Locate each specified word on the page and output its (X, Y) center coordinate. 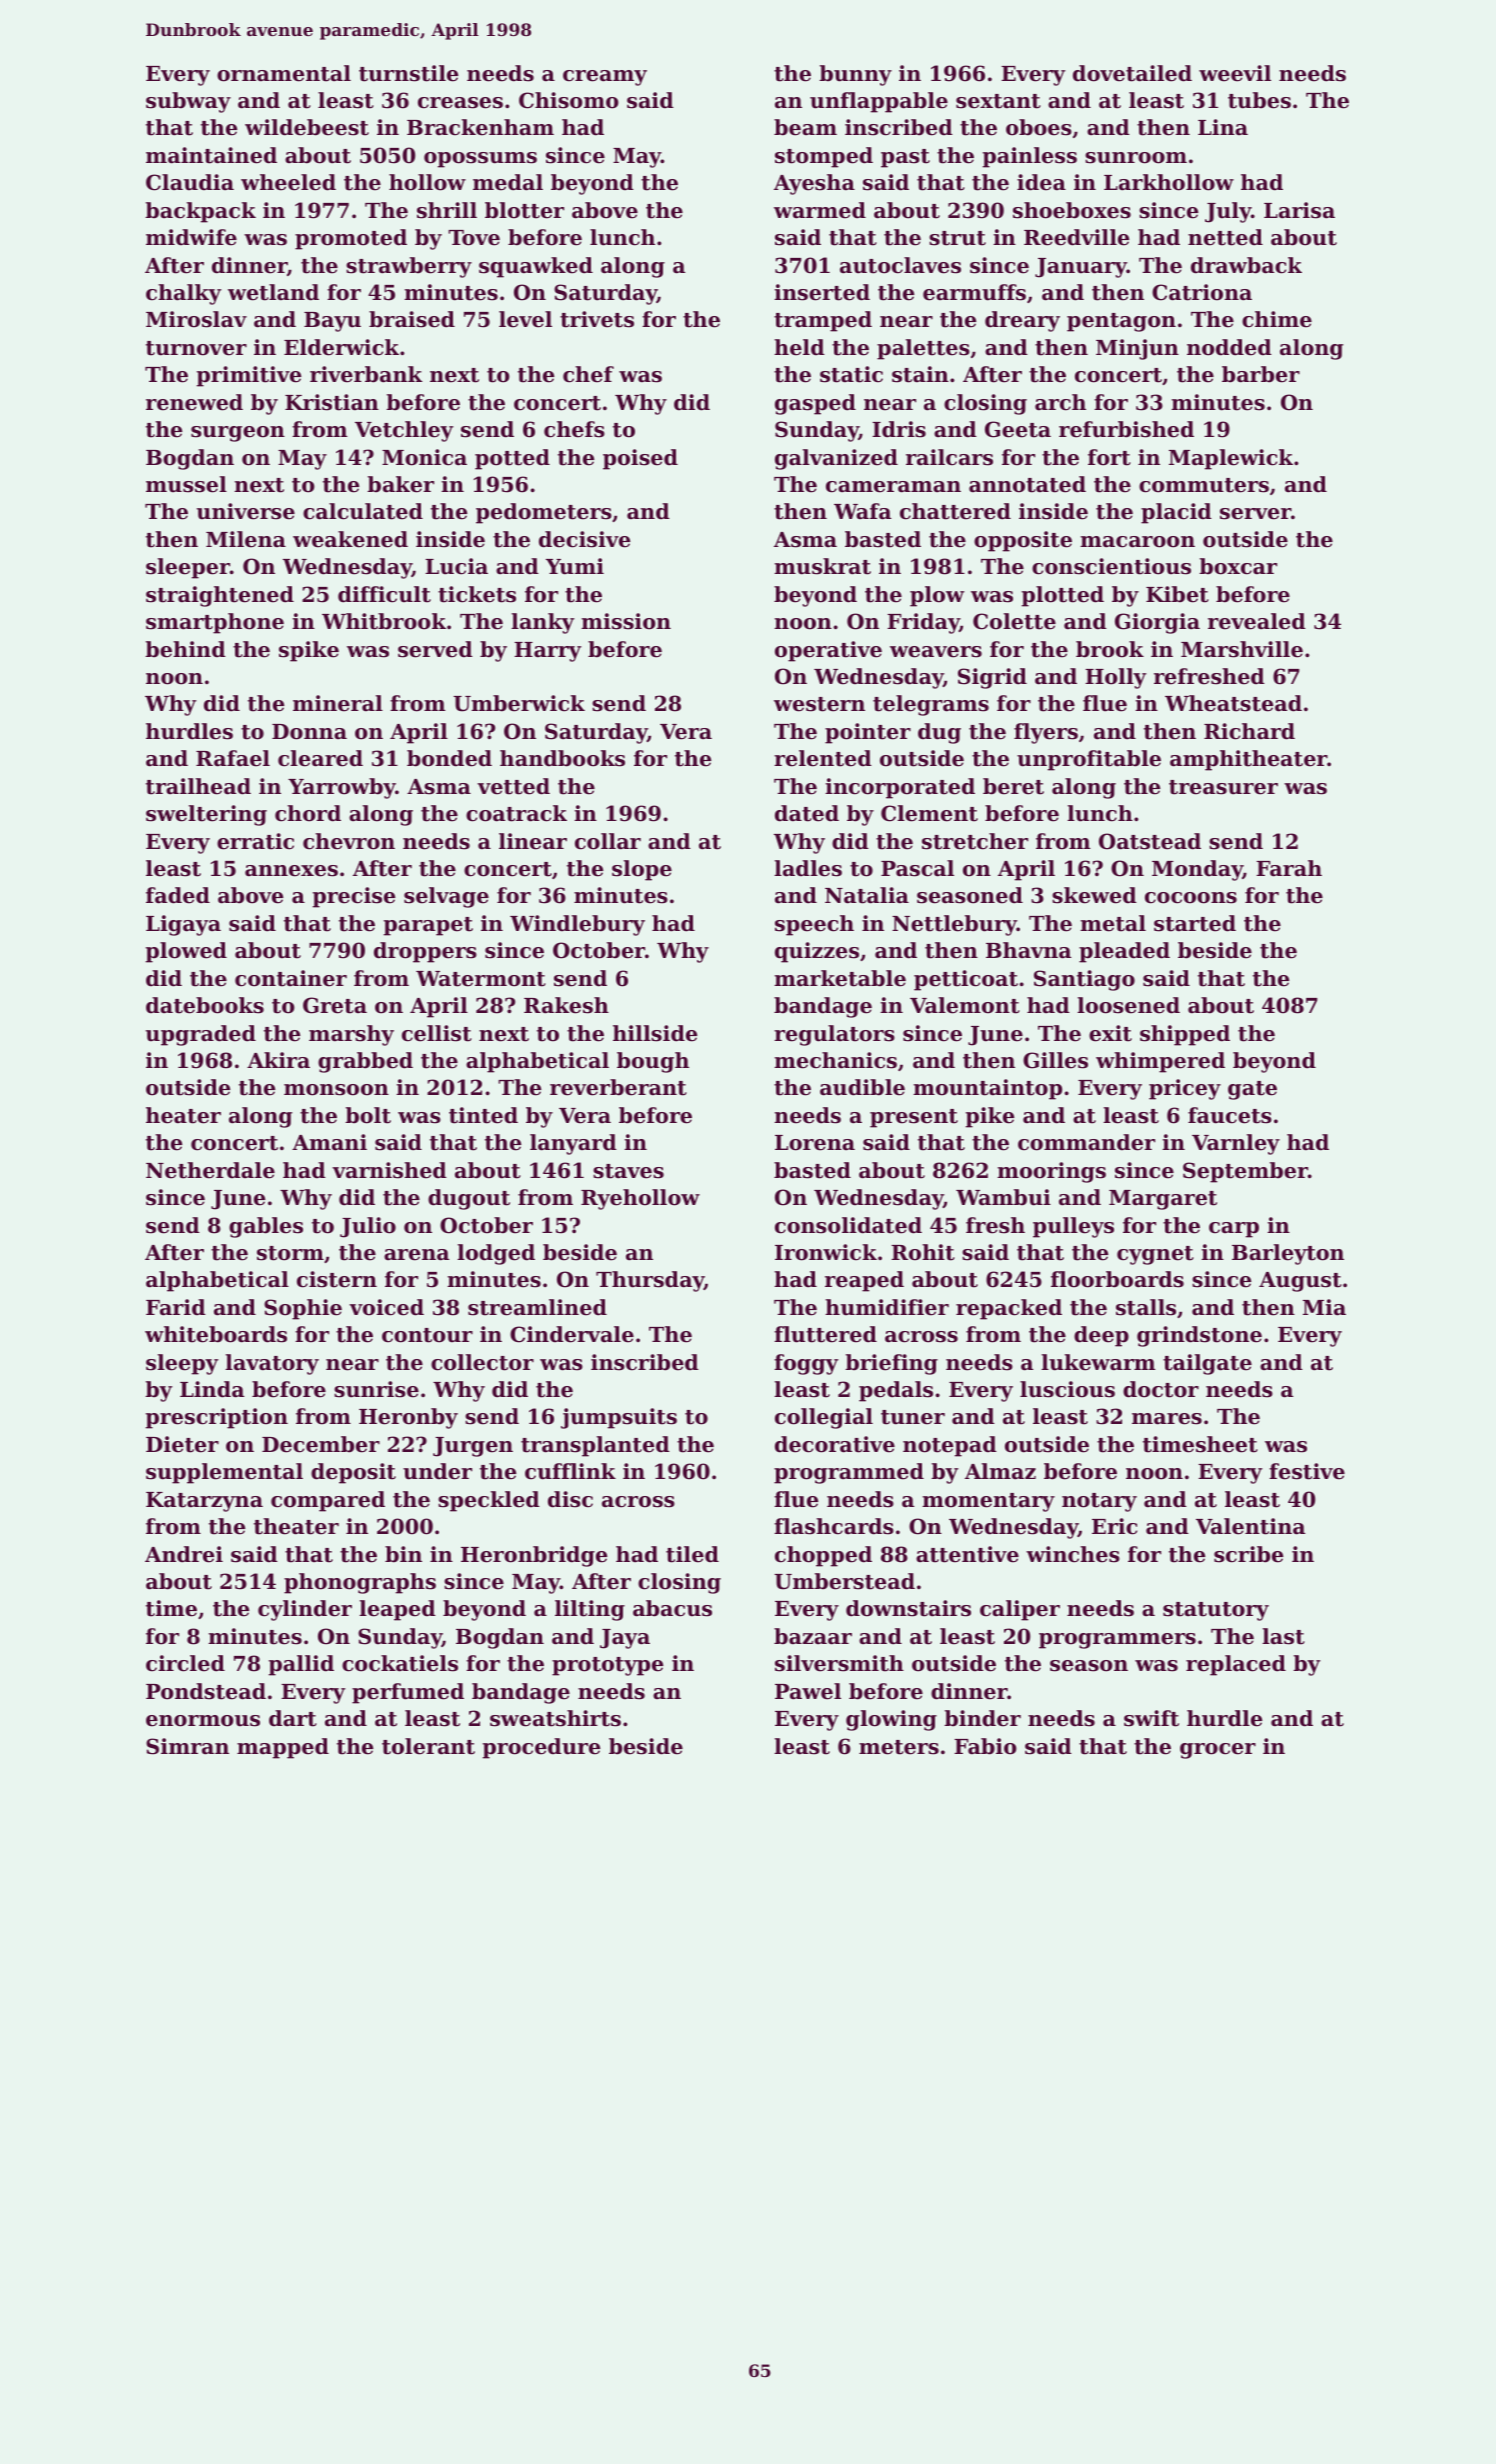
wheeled (288, 182)
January (1081, 268)
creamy (605, 78)
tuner (913, 1417)
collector (482, 1362)
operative (828, 651)
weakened (350, 539)
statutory (1216, 1611)
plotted (1063, 596)
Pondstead (206, 1691)
